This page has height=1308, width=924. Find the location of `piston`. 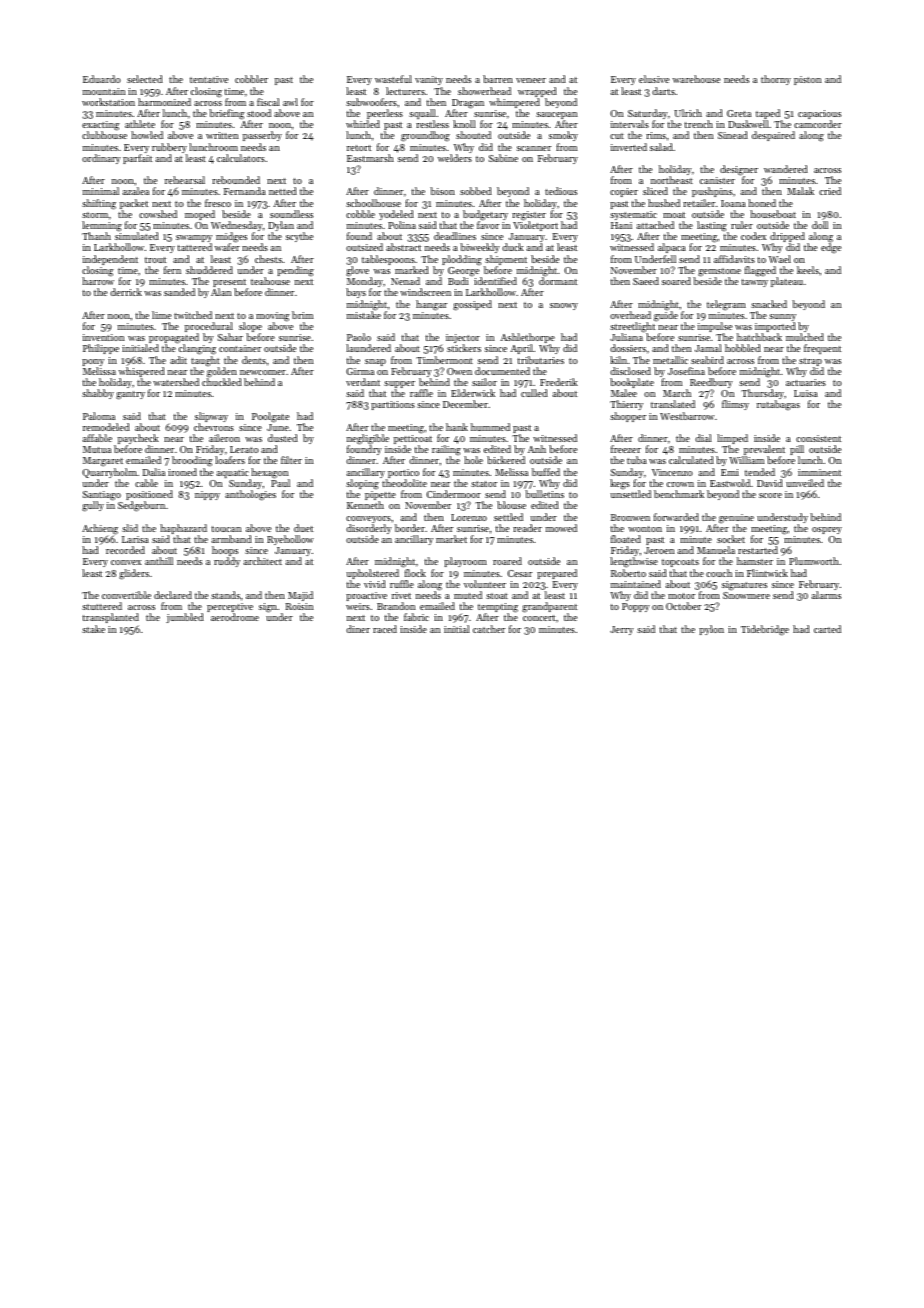

piston is located at coordinates (807, 80).
